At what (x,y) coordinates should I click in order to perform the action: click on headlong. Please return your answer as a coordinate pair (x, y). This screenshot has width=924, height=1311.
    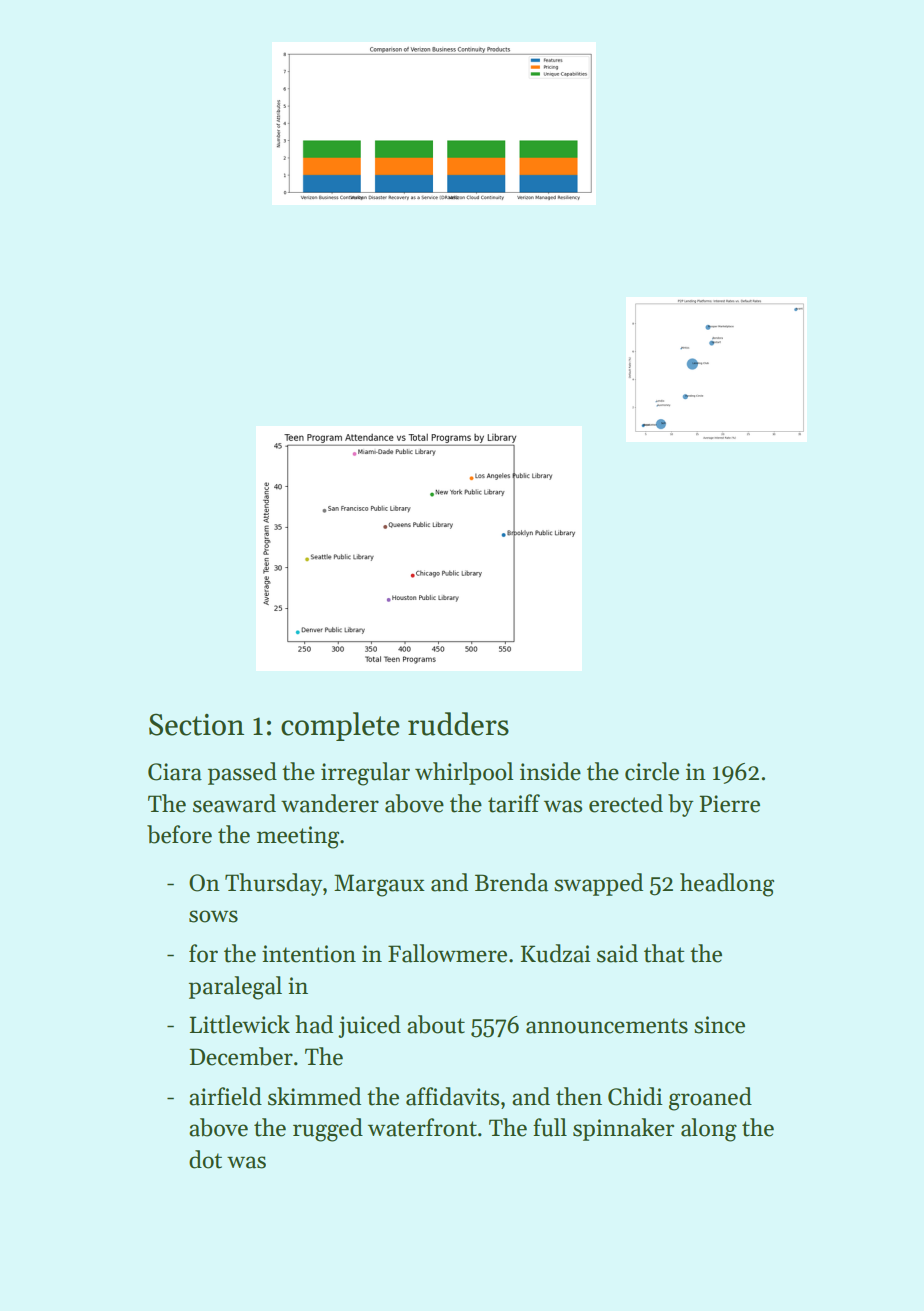
    Looking at the image, I should click on (727, 885).
